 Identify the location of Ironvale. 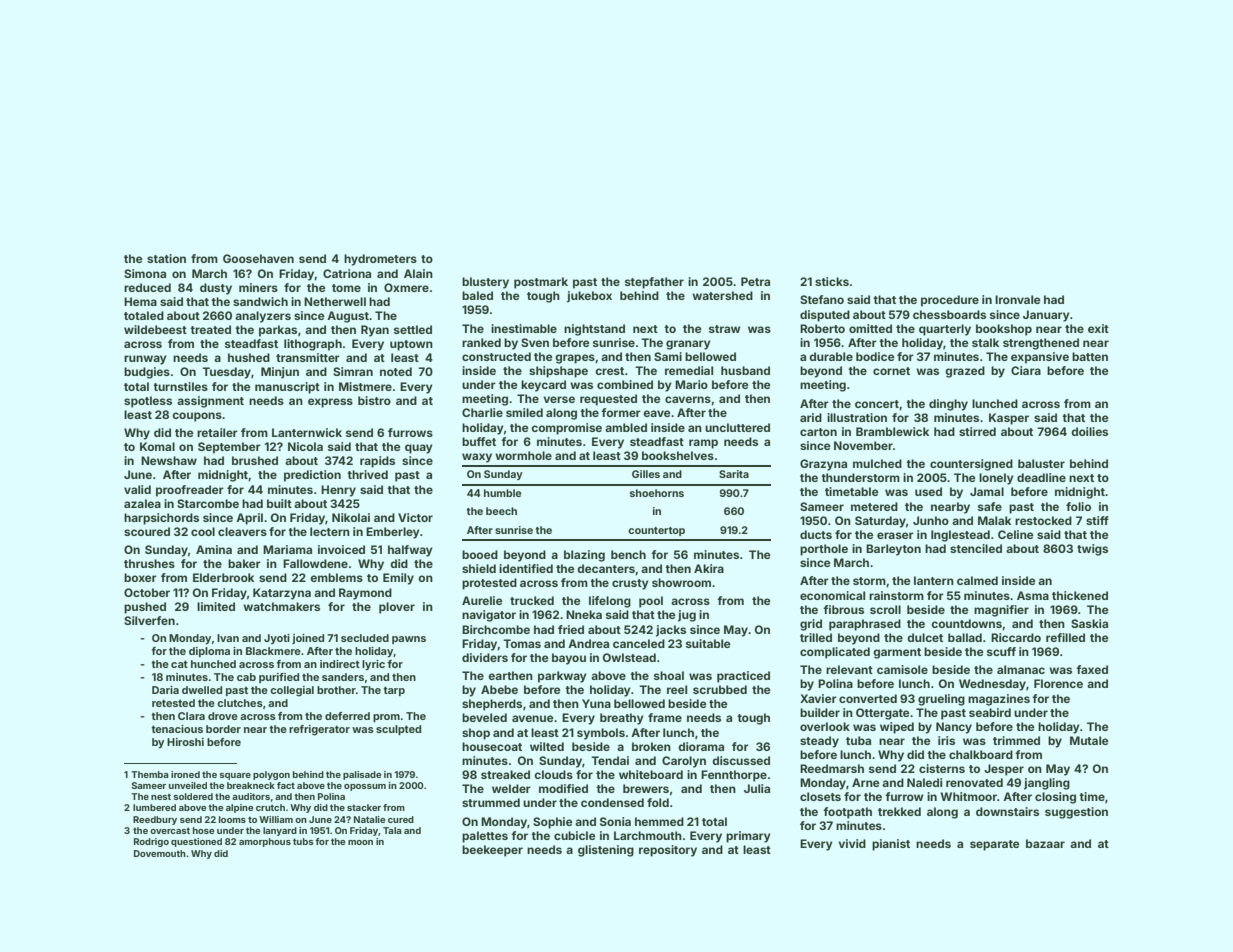
(1018, 299).
